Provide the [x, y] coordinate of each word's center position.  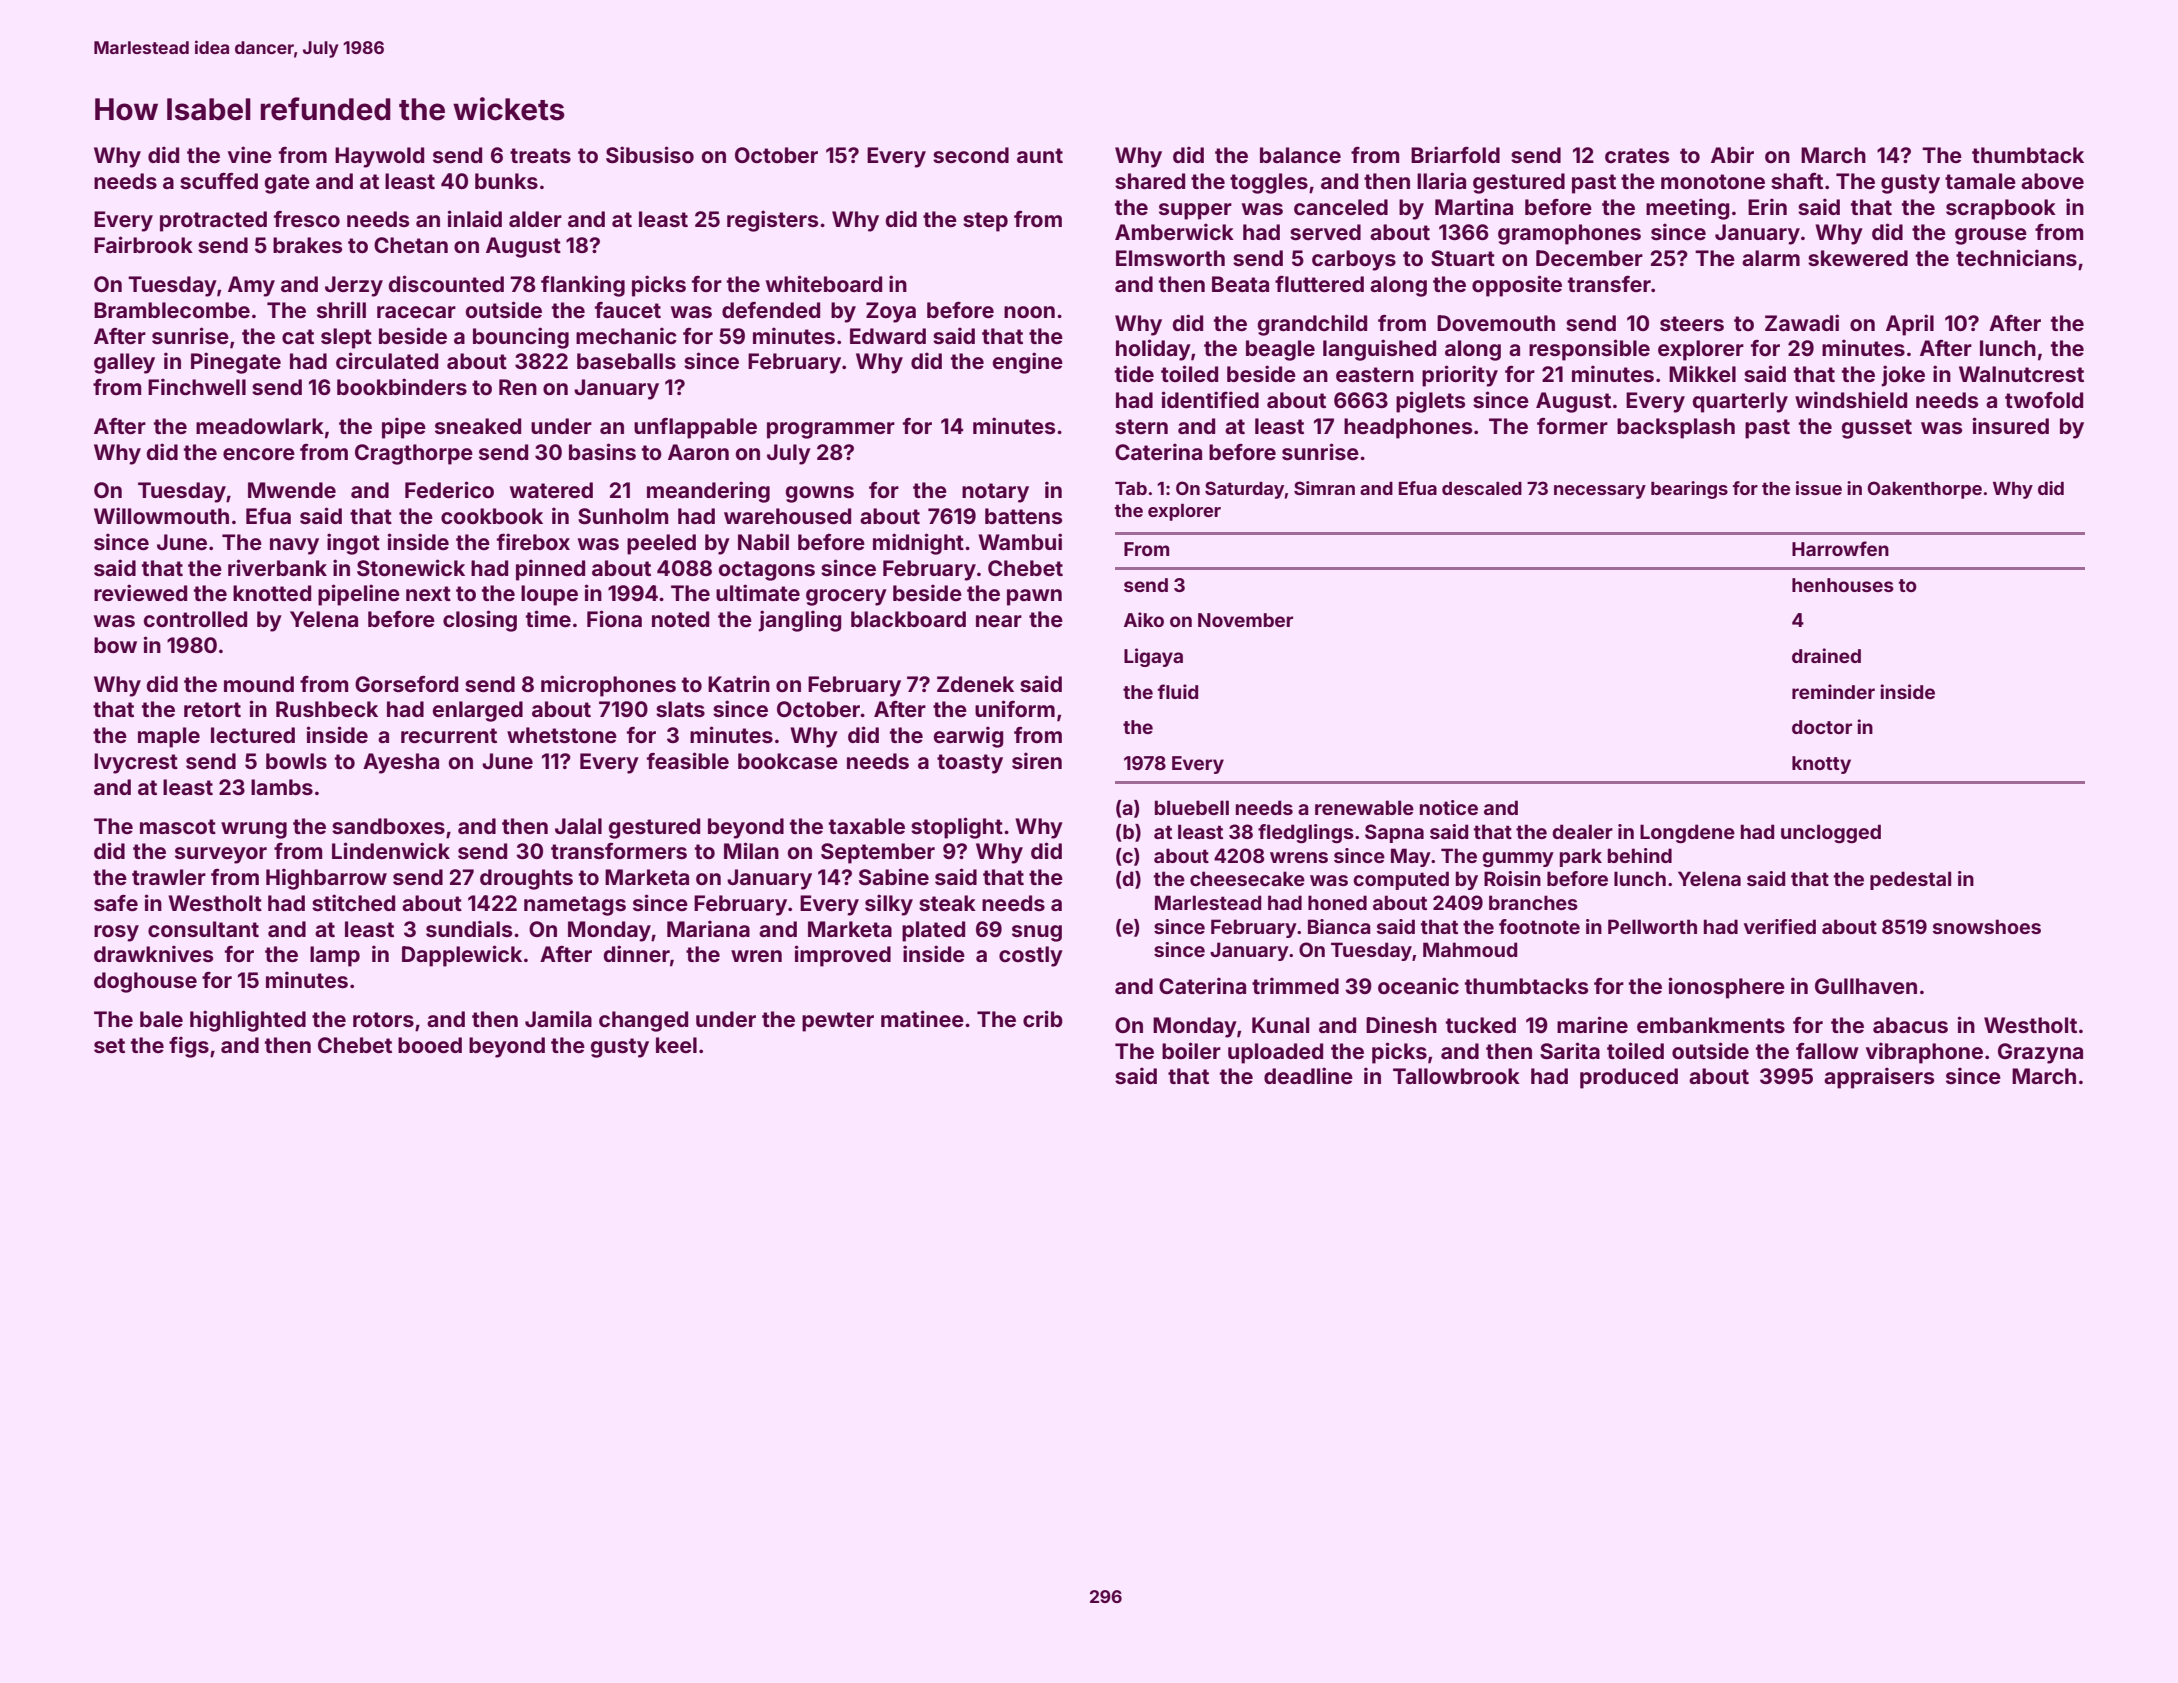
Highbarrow [326, 879]
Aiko [1144, 619]
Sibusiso [650, 155]
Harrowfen [1840, 548]
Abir [1732, 154]
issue [1819, 488]
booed [430, 1045]
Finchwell [197, 386]
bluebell [1192, 807]
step [985, 222]
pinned [550, 570]
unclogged [1831, 833]
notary [995, 493]
